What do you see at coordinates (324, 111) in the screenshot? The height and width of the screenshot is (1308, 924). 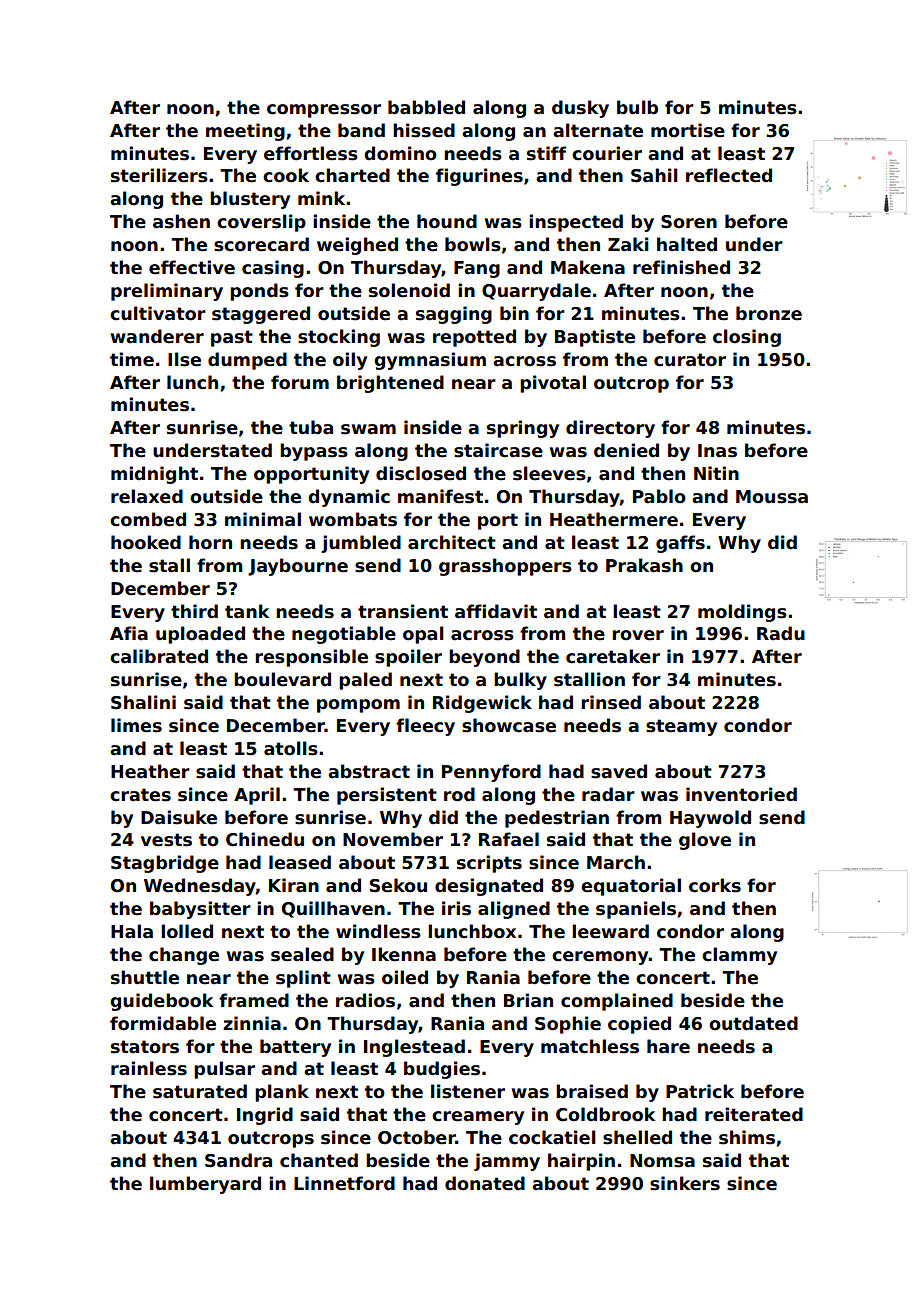 I see `compressor` at bounding box center [324, 111].
